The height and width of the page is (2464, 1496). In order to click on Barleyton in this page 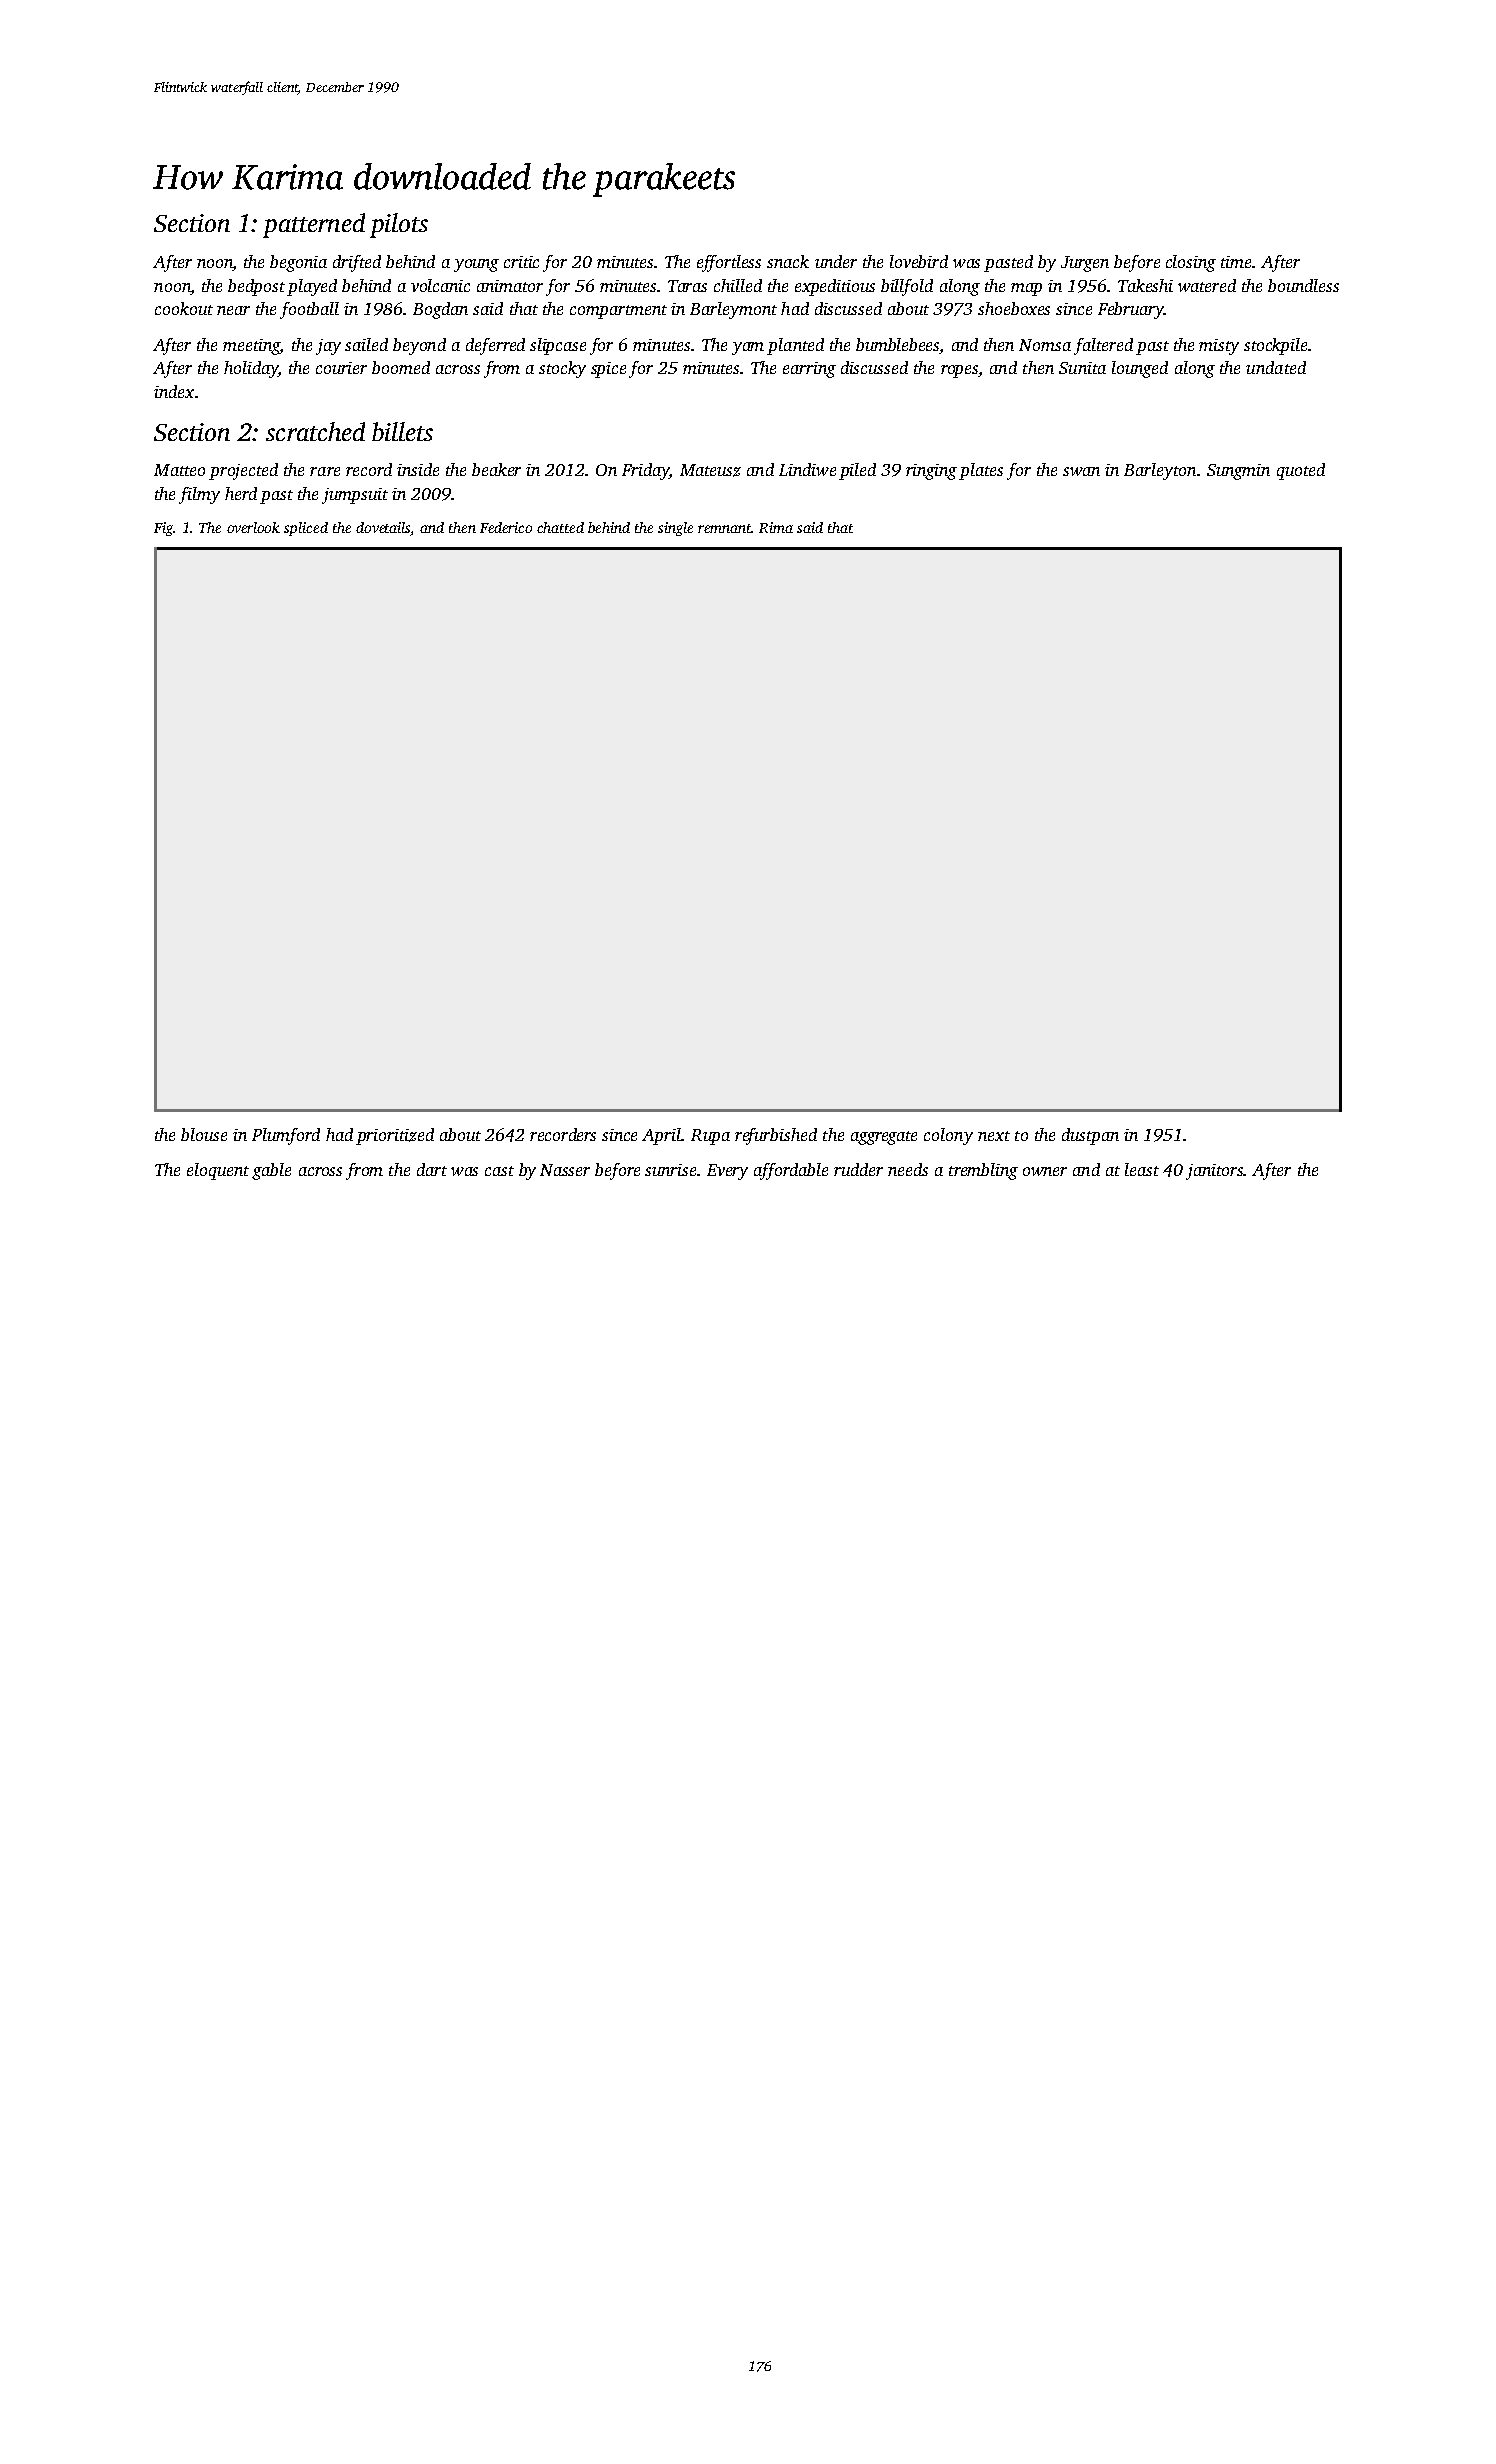, I will do `click(1160, 471)`.
